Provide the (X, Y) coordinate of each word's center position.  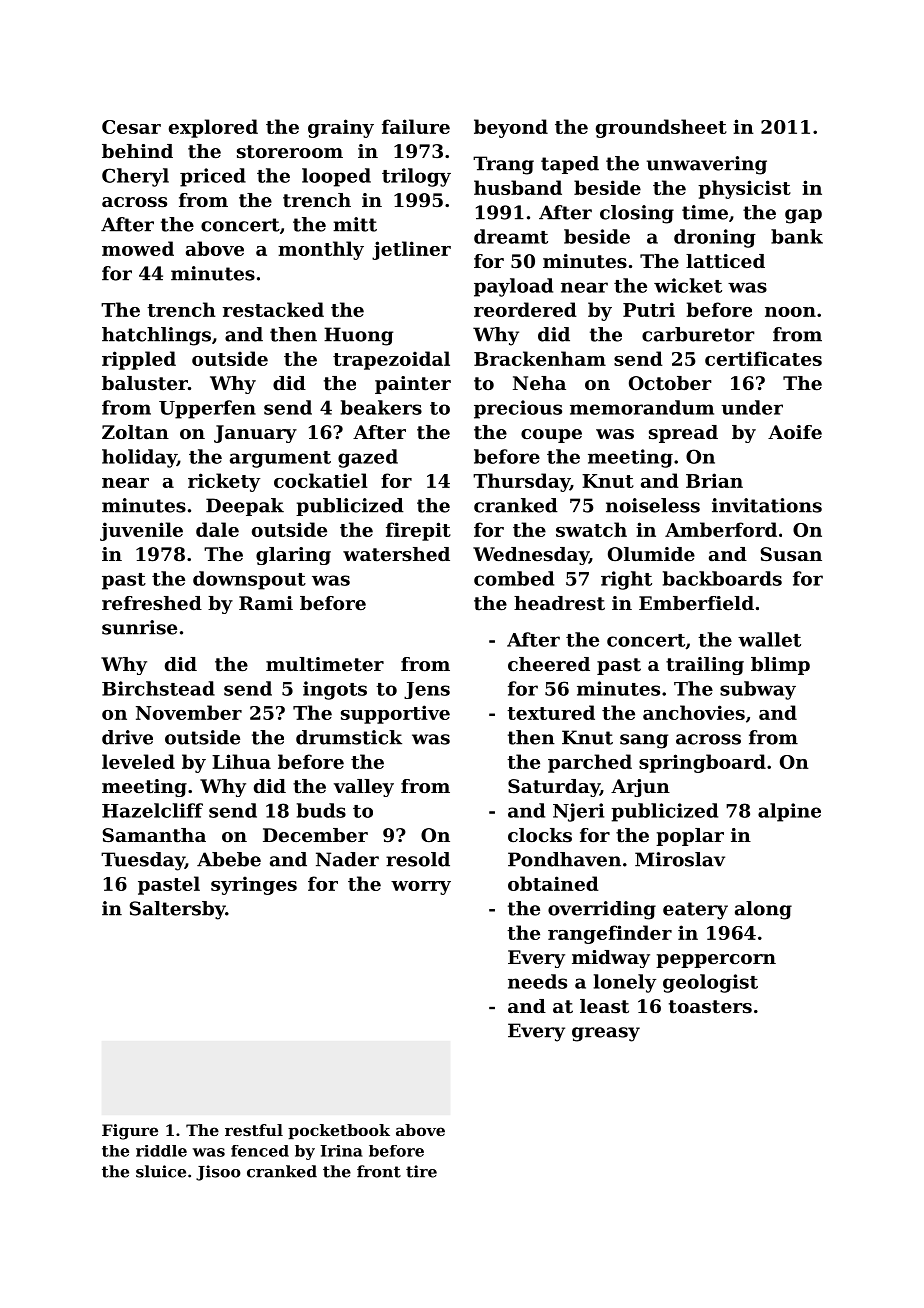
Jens (427, 690)
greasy (606, 1034)
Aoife (795, 432)
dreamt (511, 236)
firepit (418, 531)
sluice (161, 1171)
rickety (224, 482)
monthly (321, 250)
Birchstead (158, 688)
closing (637, 214)
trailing (705, 666)
